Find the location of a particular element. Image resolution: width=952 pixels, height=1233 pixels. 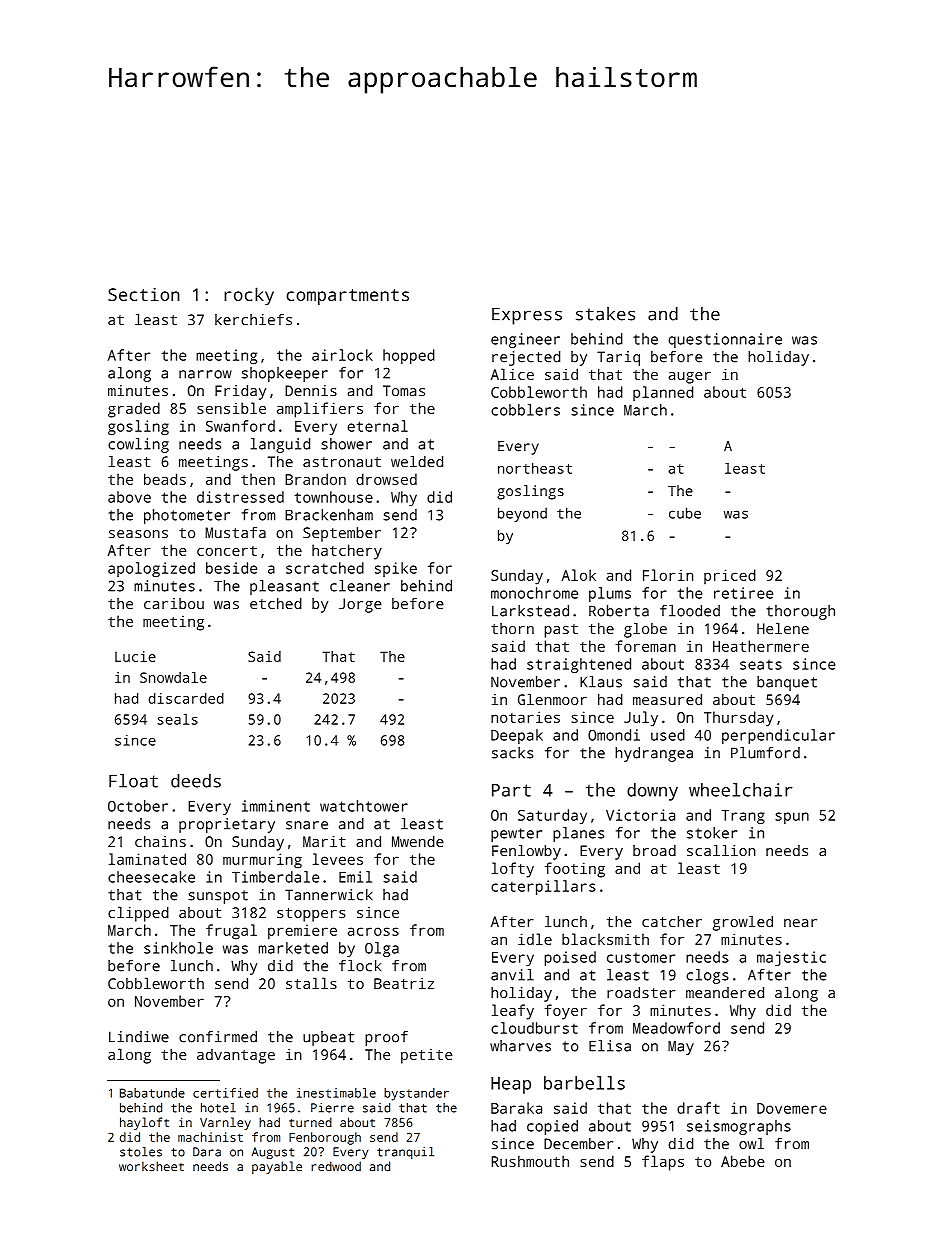

plums is located at coordinates (610, 594).
